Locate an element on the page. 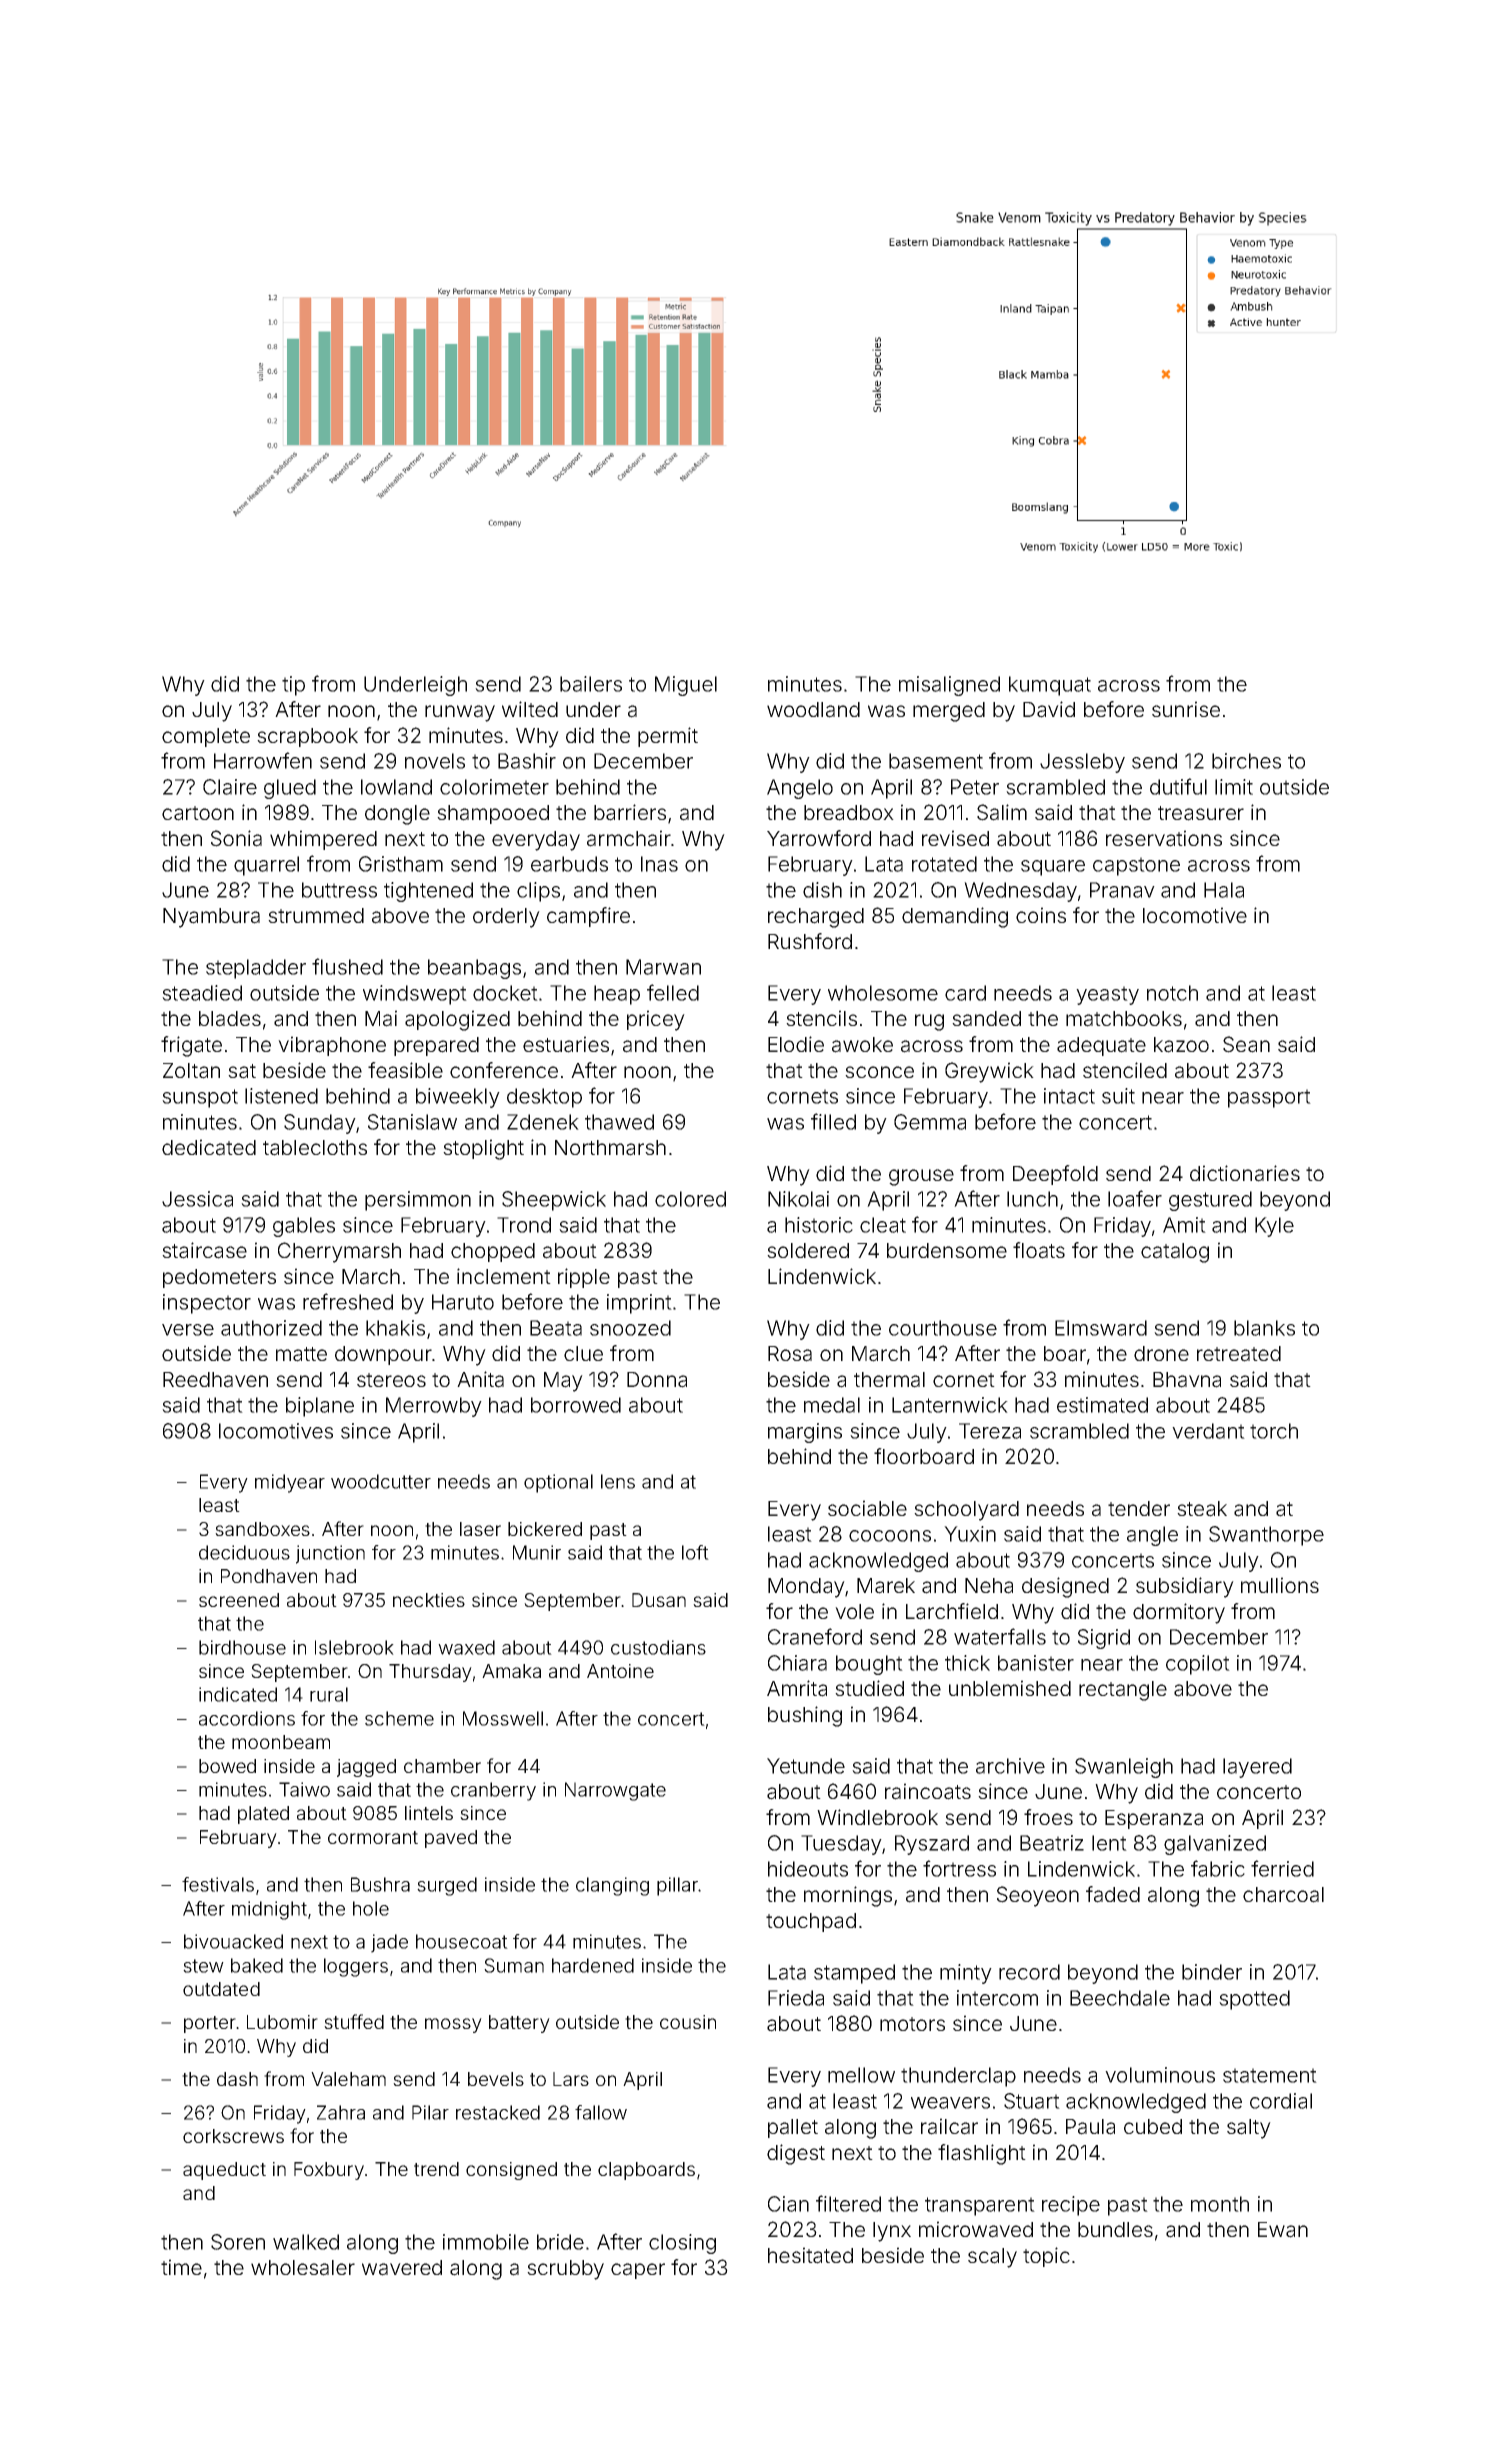  layered is located at coordinates (1257, 1768).
